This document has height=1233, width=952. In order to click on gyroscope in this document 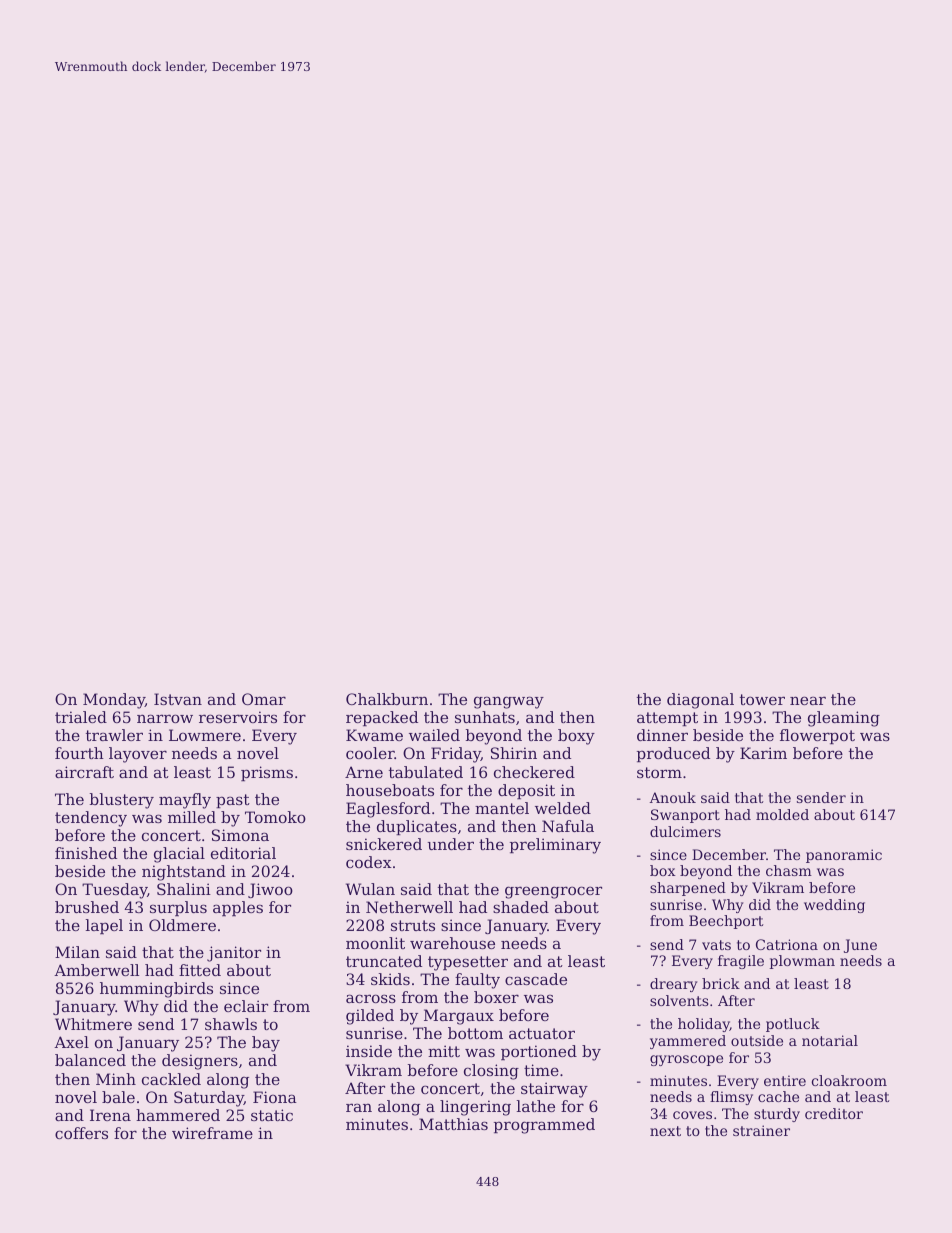, I will do `click(686, 1060)`.
